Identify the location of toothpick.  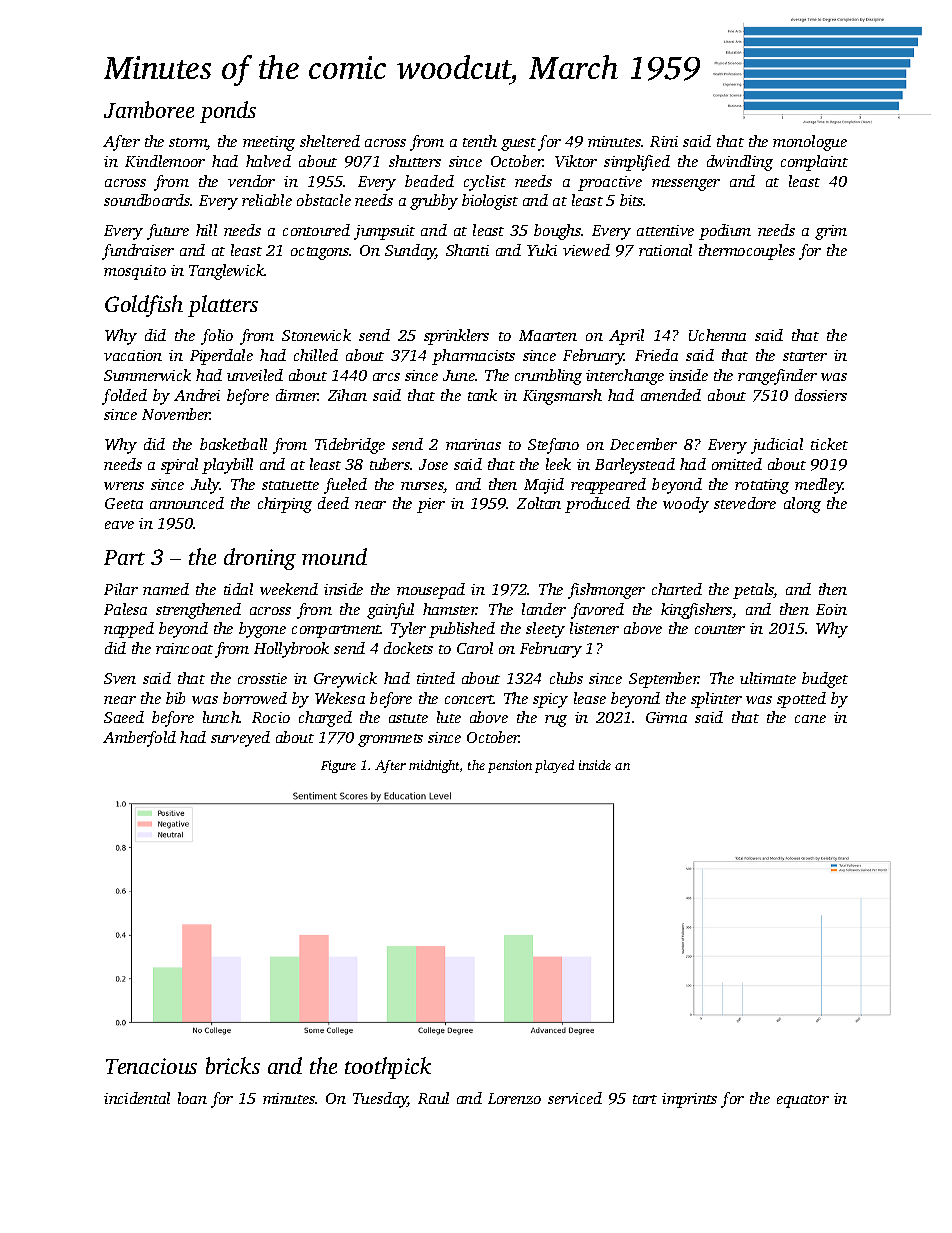
(388, 1068).
